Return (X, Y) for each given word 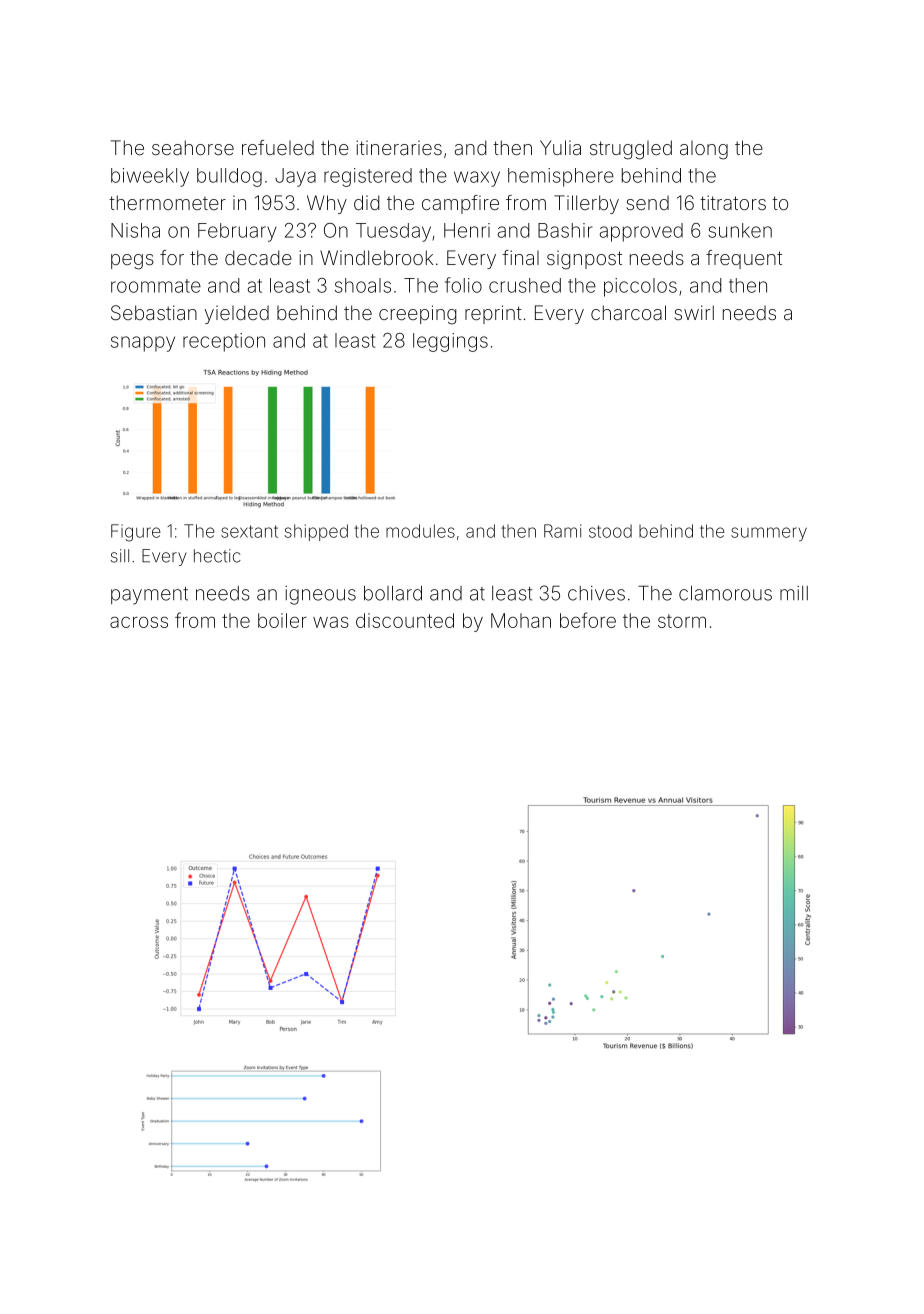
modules (420, 531)
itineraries (399, 147)
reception (224, 342)
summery (769, 534)
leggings (450, 342)
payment (149, 596)
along (704, 150)
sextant (249, 531)
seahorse (193, 147)
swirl (694, 312)
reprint (493, 314)
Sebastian (154, 312)
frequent (744, 259)
